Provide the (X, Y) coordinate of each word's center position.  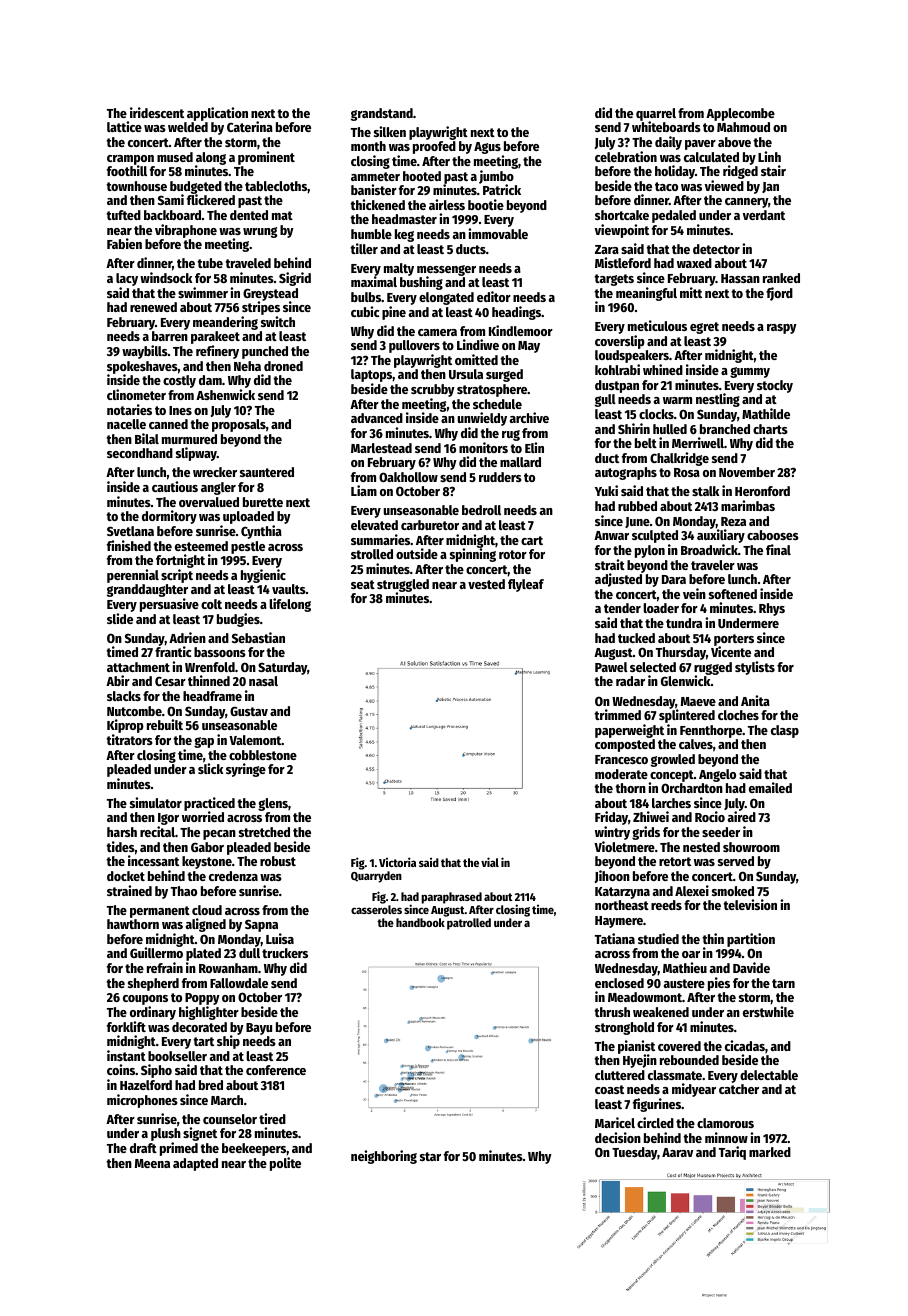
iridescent (157, 112)
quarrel (656, 115)
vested (486, 584)
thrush (612, 1012)
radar (630, 681)
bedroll (481, 510)
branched (725, 429)
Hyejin (640, 1061)
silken (390, 131)
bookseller (177, 1056)
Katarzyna (622, 893)
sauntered (267, 472)
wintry (612, 833)
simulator (156, 802)
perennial (133, 576)
